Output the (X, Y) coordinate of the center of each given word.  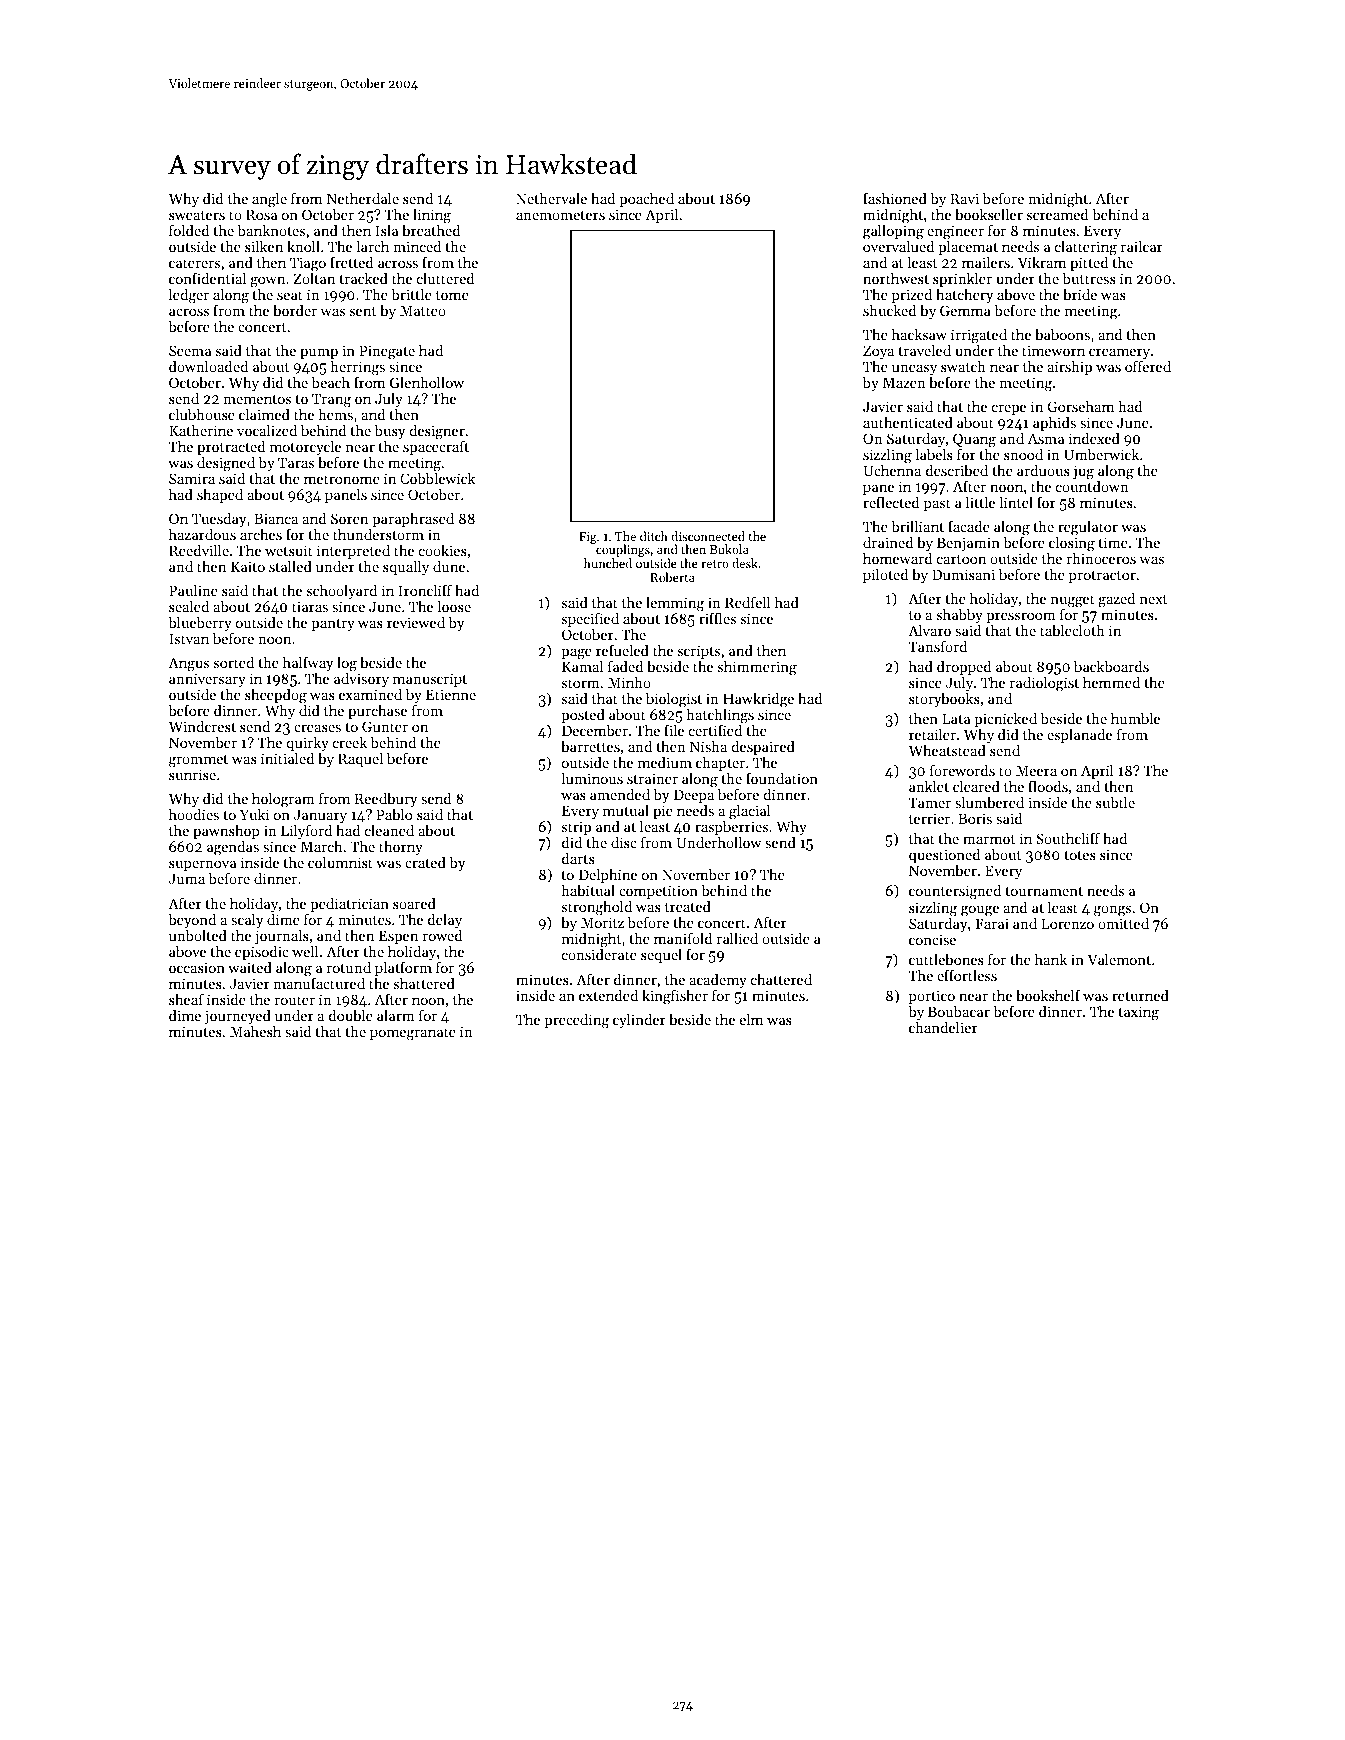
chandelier (943, 1027)
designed (226, 465)
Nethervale (551, 198)
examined (370, 694)
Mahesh (255, 1031)
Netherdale (363, 198)
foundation (782, 778)
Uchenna (892, 470)
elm (751, 1019)
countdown (1092, 486)
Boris (975, 818)
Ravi (964, 198)
